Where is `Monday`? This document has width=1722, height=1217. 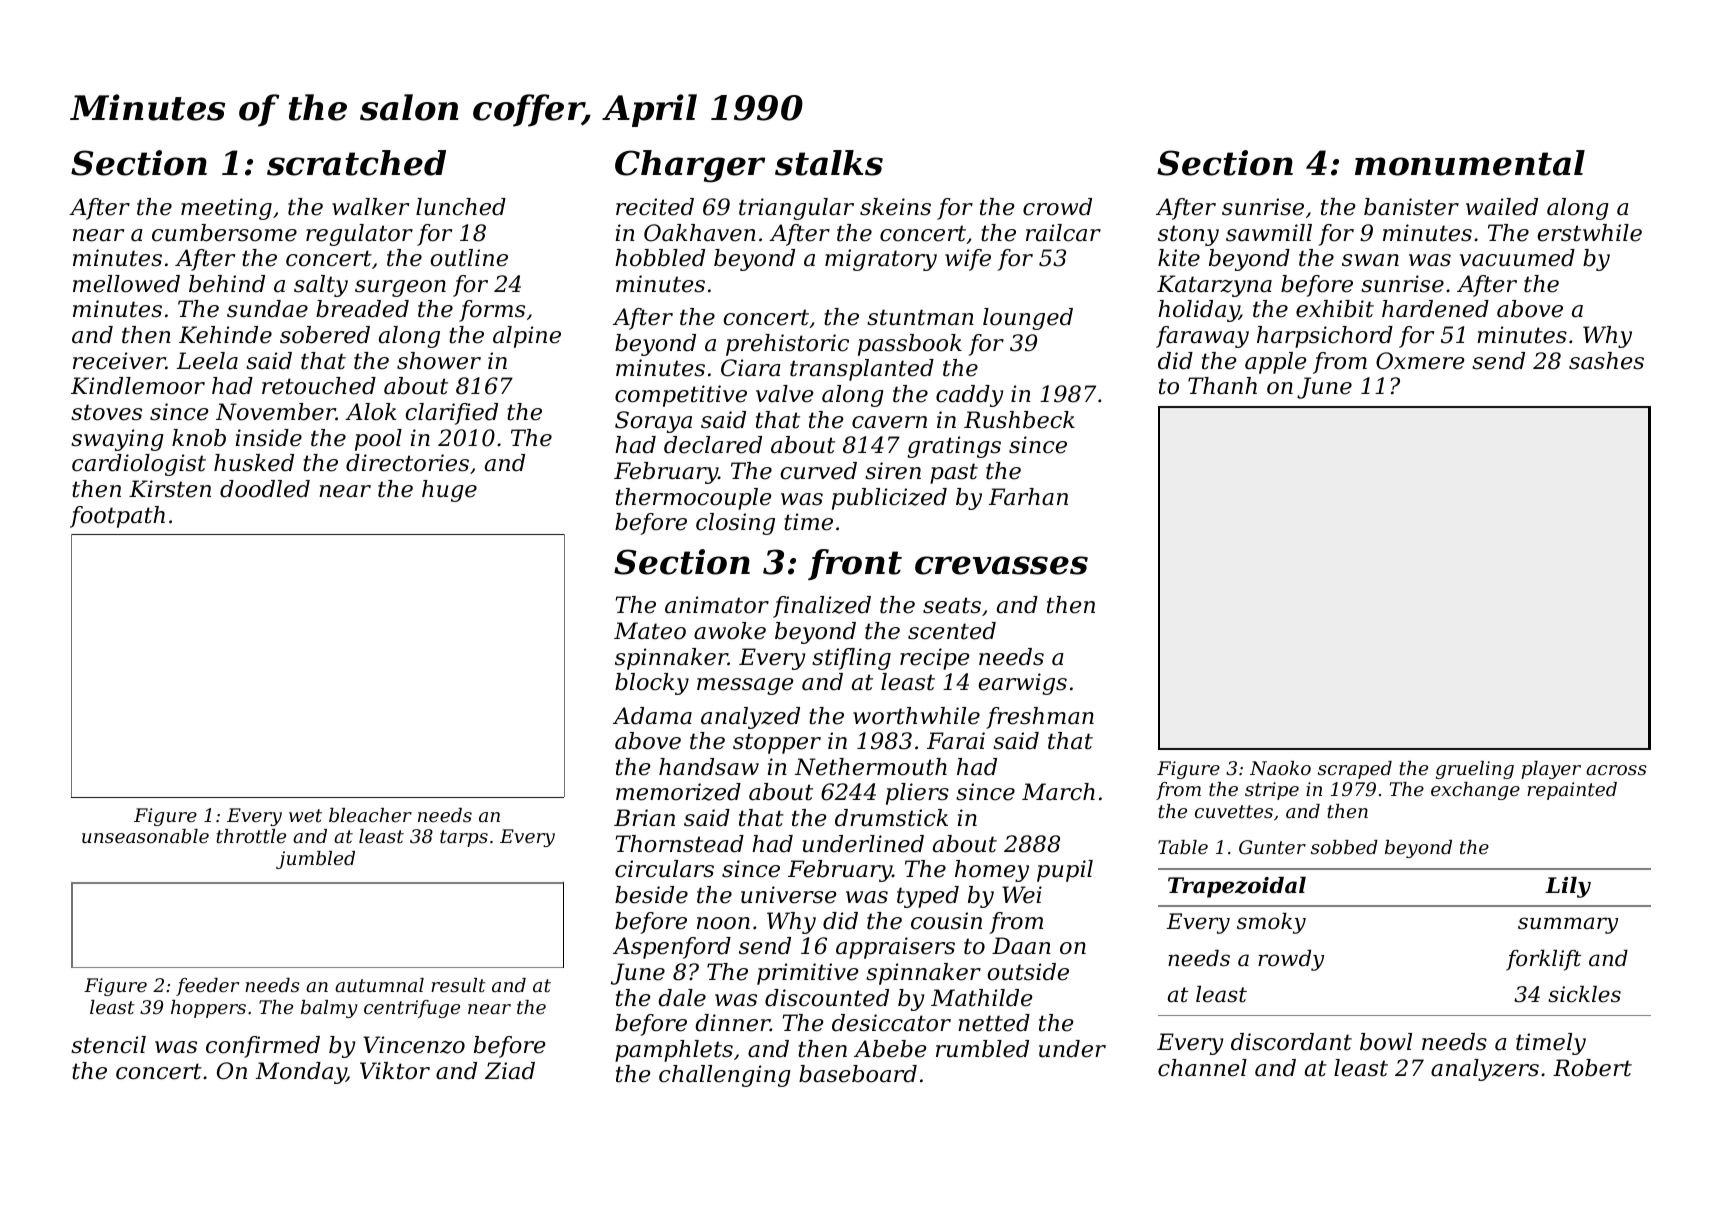 Monday is located at coordinates (301, 1073).
